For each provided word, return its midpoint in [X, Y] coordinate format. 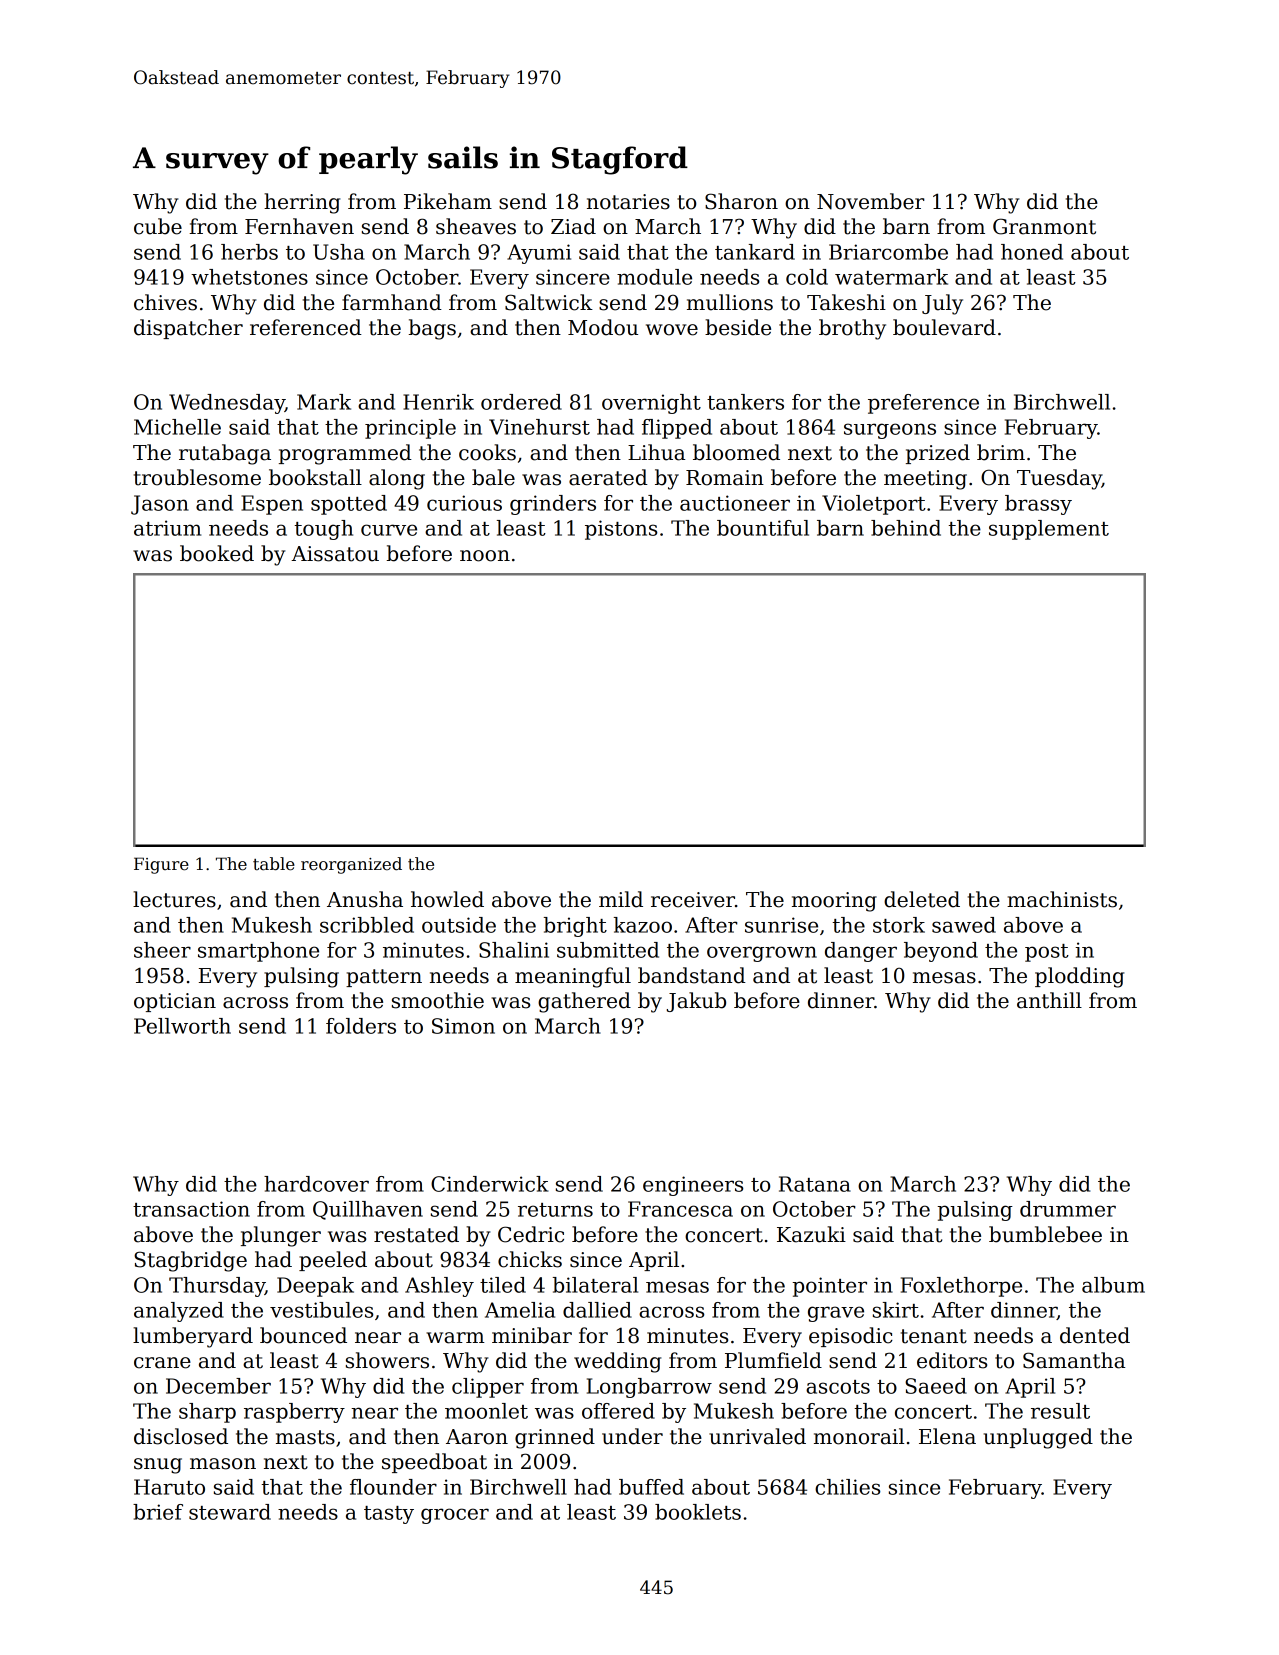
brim [1001, 452]
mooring [834, 902]
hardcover [316, 1184]
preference [923, 404]
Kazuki [811, 1234]
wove [672, 330]
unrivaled [757, 1436]
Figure [161, 865]
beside [738, 327]
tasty [389, 1515]
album [1113, 1285]
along [397, 479]
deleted [922, 899]
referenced [306, 327]
